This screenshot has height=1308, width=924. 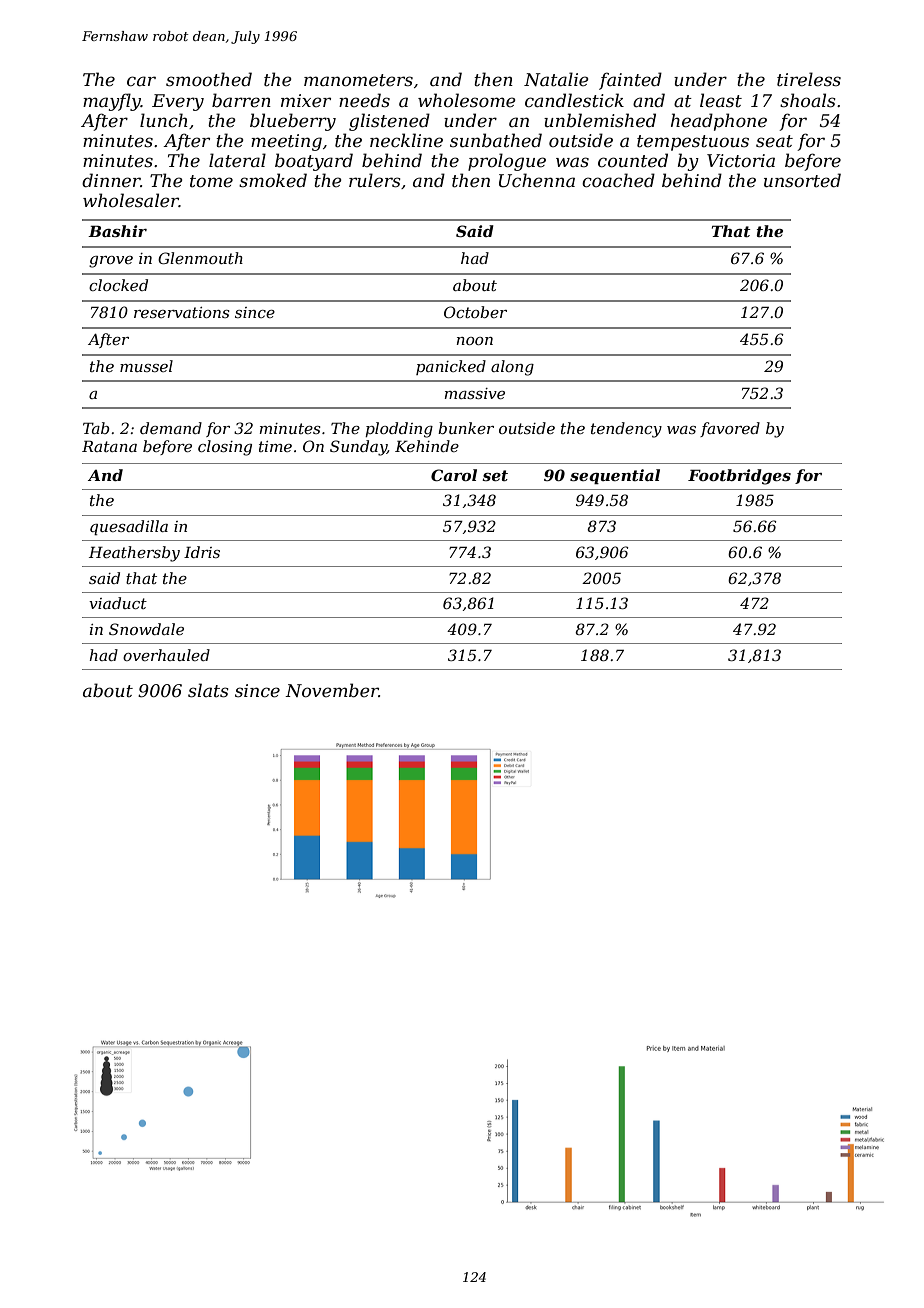 I want to click on tireless, so click(x=809, y=79).
